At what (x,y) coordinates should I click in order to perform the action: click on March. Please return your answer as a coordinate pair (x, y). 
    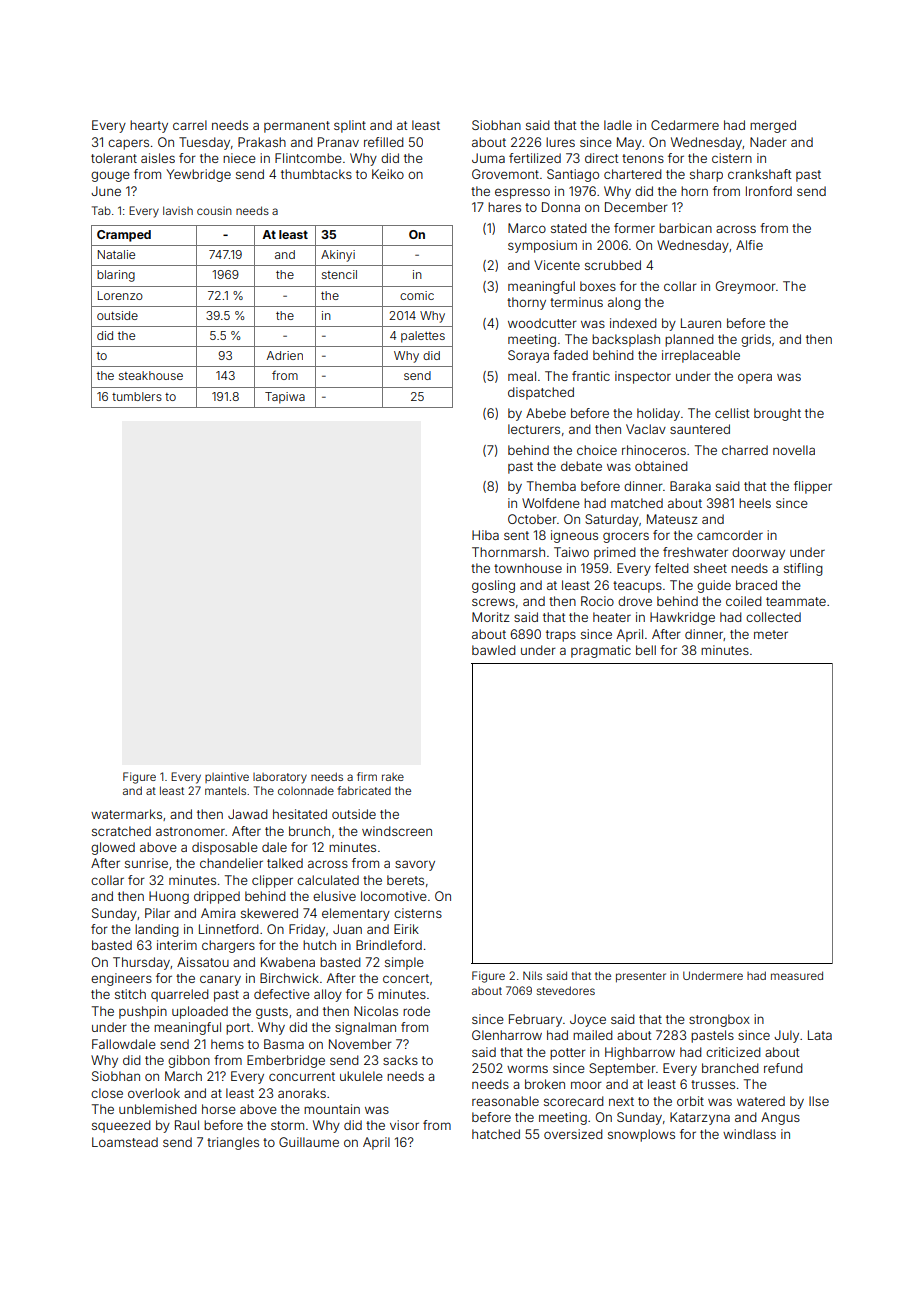
    Looking at the image, I should click on (183, 1076).
